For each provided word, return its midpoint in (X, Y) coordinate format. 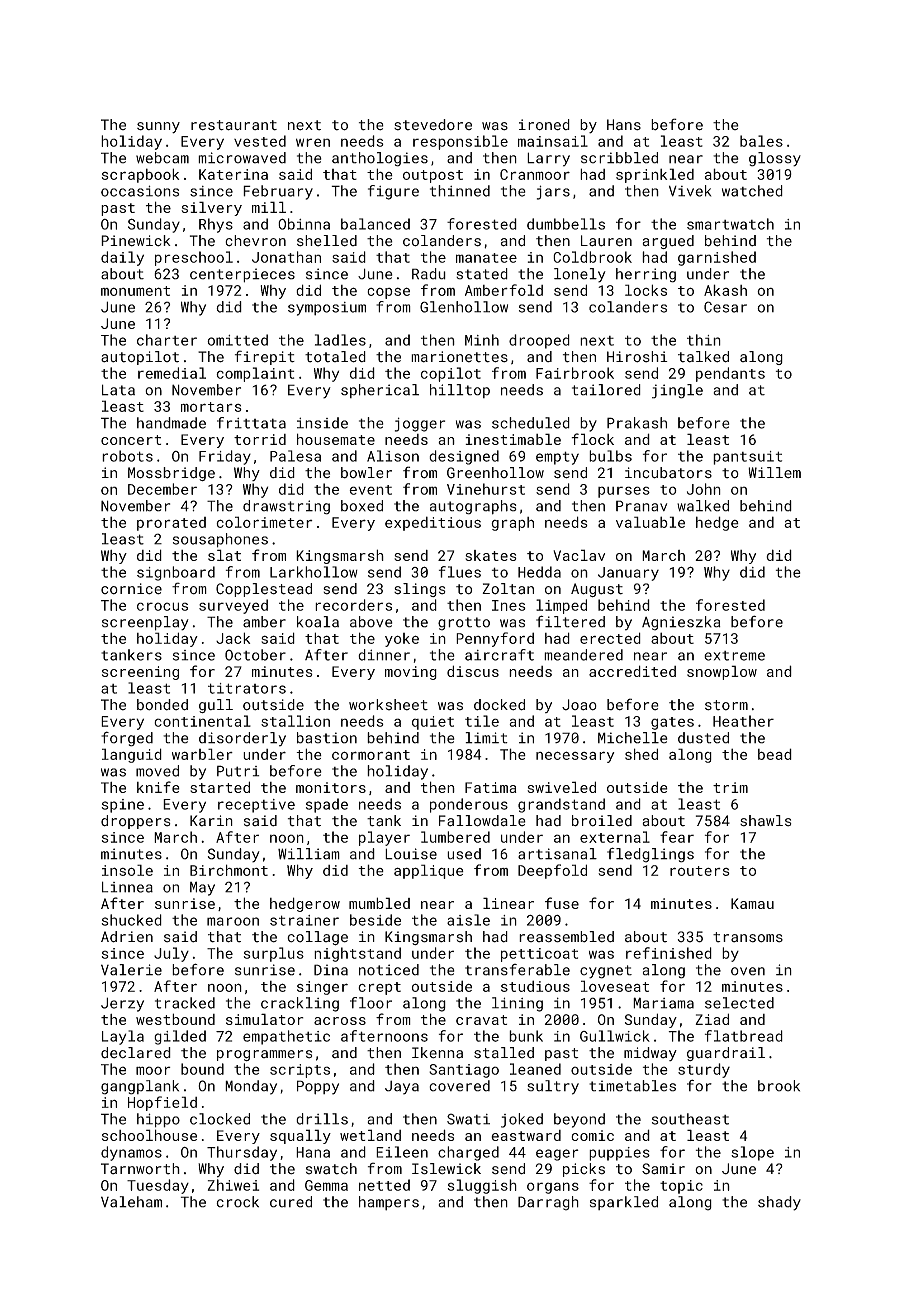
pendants (730, 374)
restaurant (234, 125)
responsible (460, 142)
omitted (237, 340)
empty (557, 458)
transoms (748, 937)
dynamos (131, 1153)
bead (775, 754)
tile (482, 721)
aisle (468, 920)
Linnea (127, 887)
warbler (202, 754)
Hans (624, 125)
